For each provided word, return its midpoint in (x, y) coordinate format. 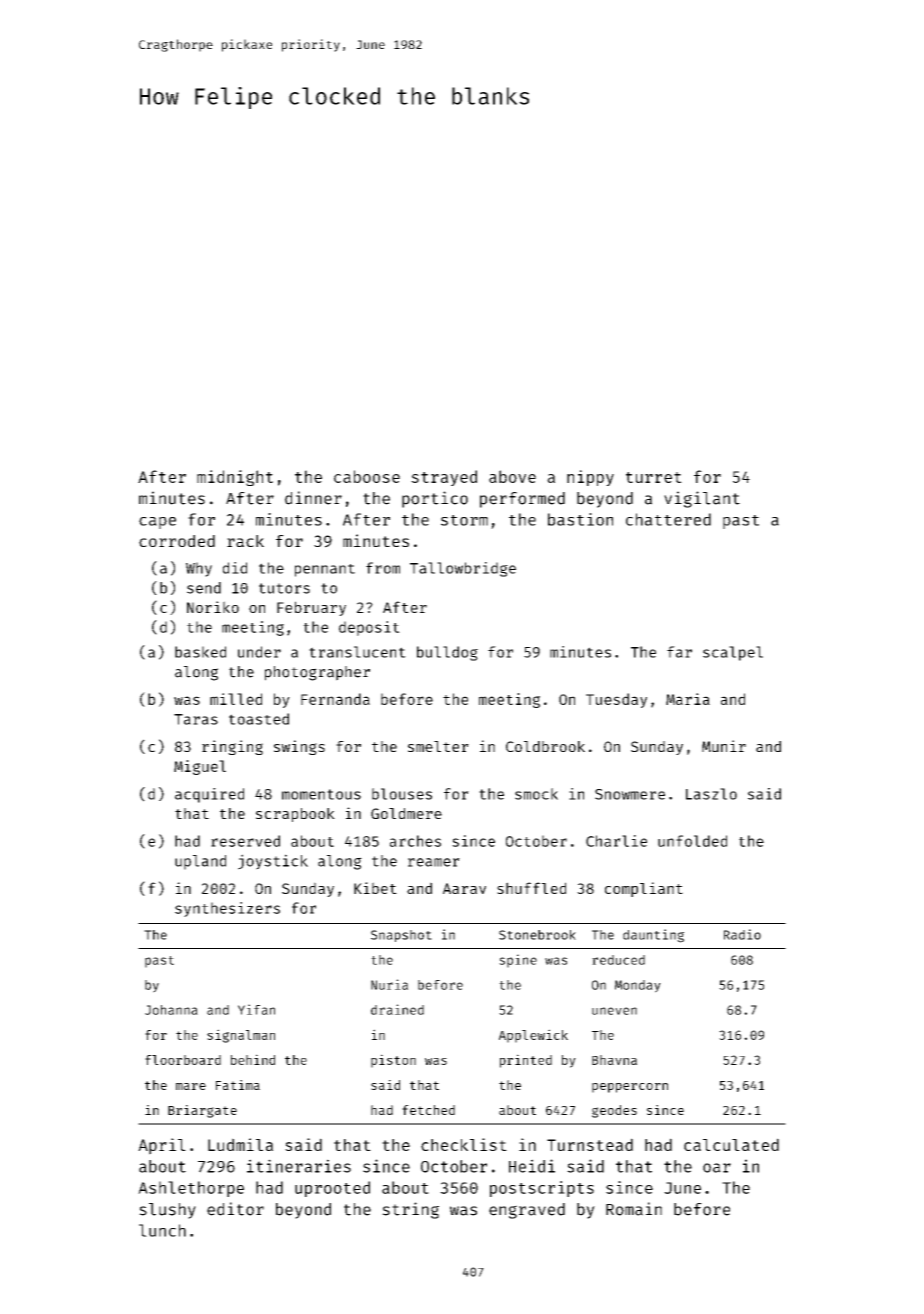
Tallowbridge (463, 569)
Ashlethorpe (191, 1189)
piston (393, 1061)
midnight (235, 478)
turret (654, 477)
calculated (731, 1144)
